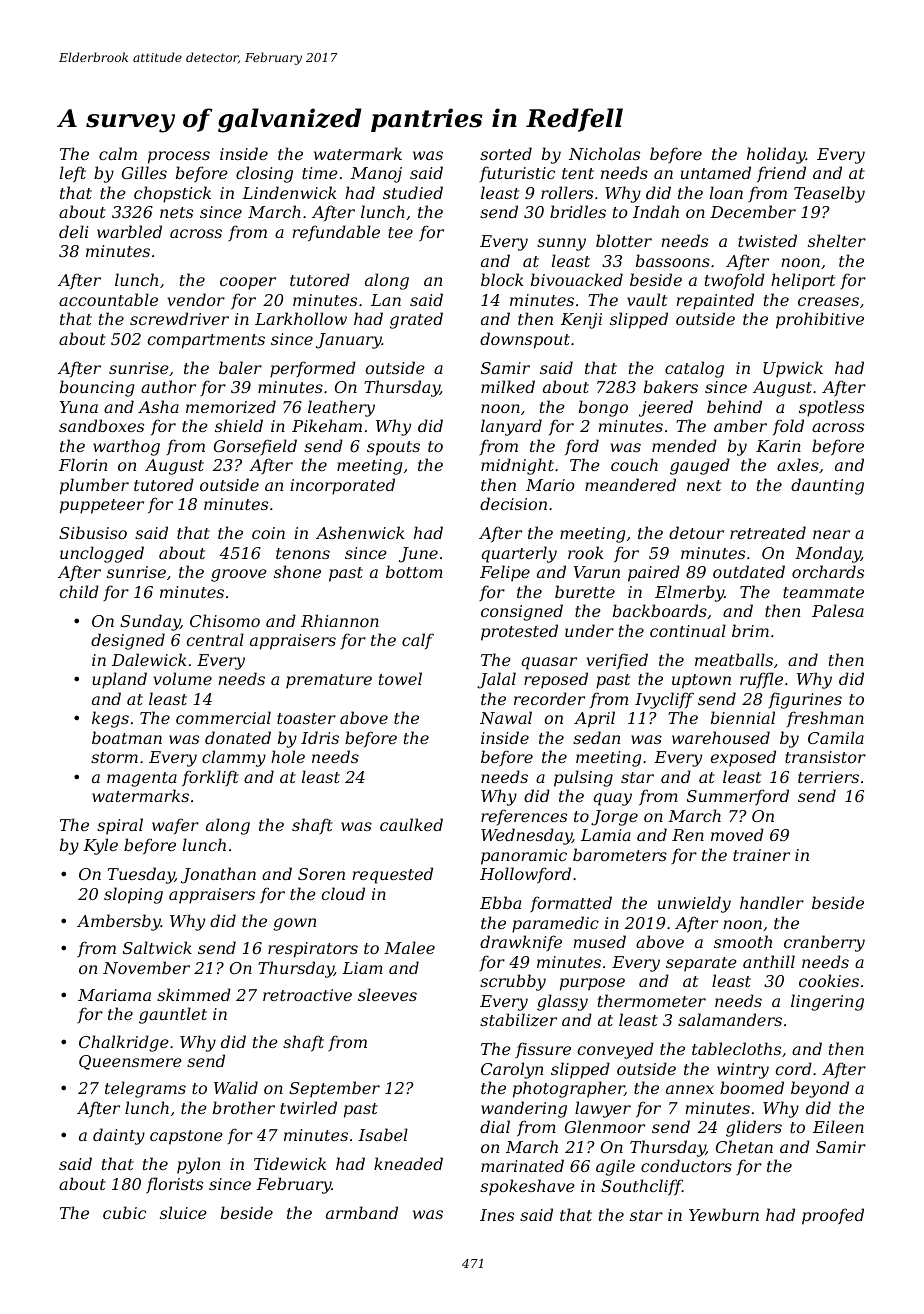 The width and height of the screenshot is (924, 1314). Describe the element at coordinates (124, 1212) in the screenshot. I see `cubic` at that location.
